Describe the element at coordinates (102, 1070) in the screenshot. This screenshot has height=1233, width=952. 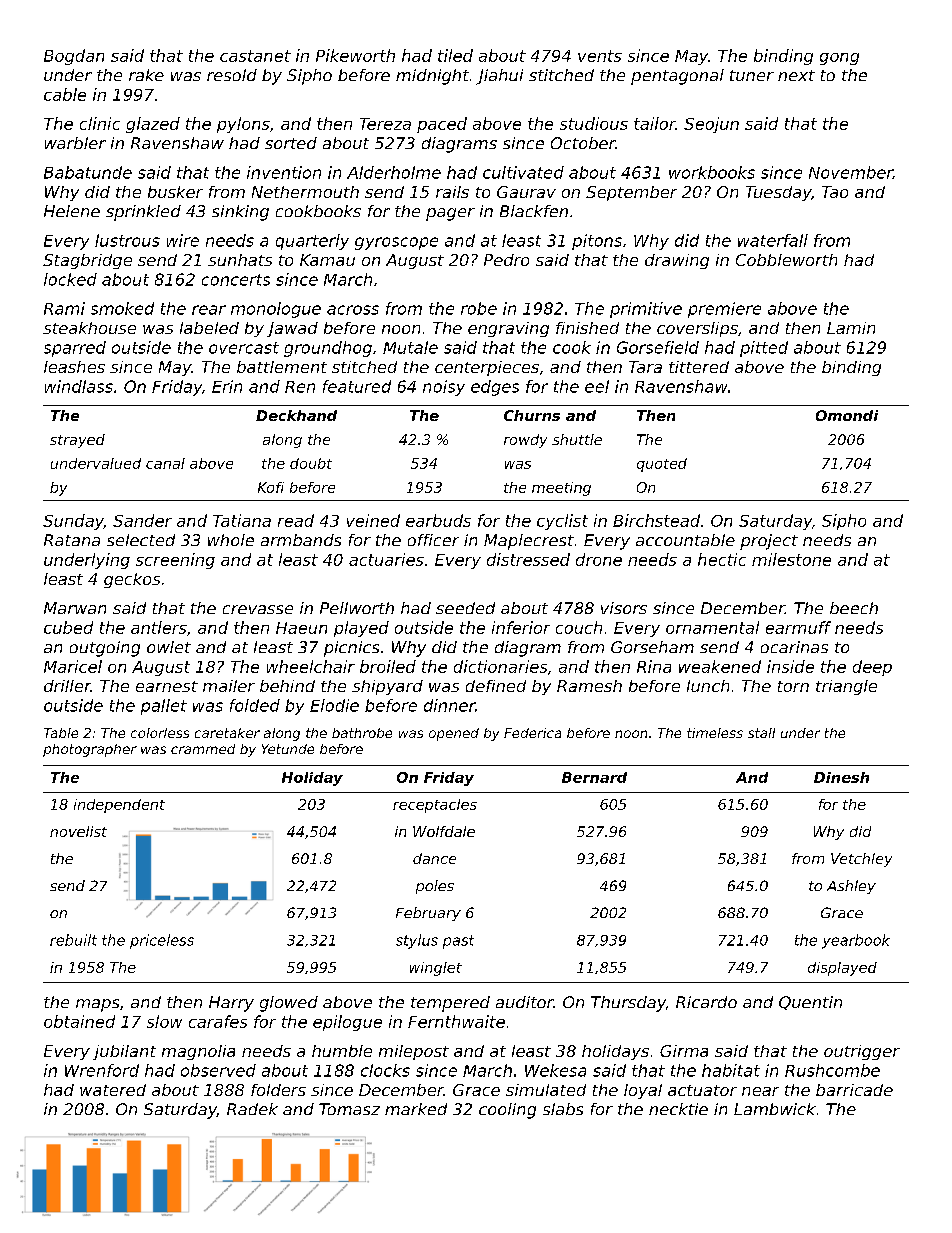
I see `Wrenford` at that location.
